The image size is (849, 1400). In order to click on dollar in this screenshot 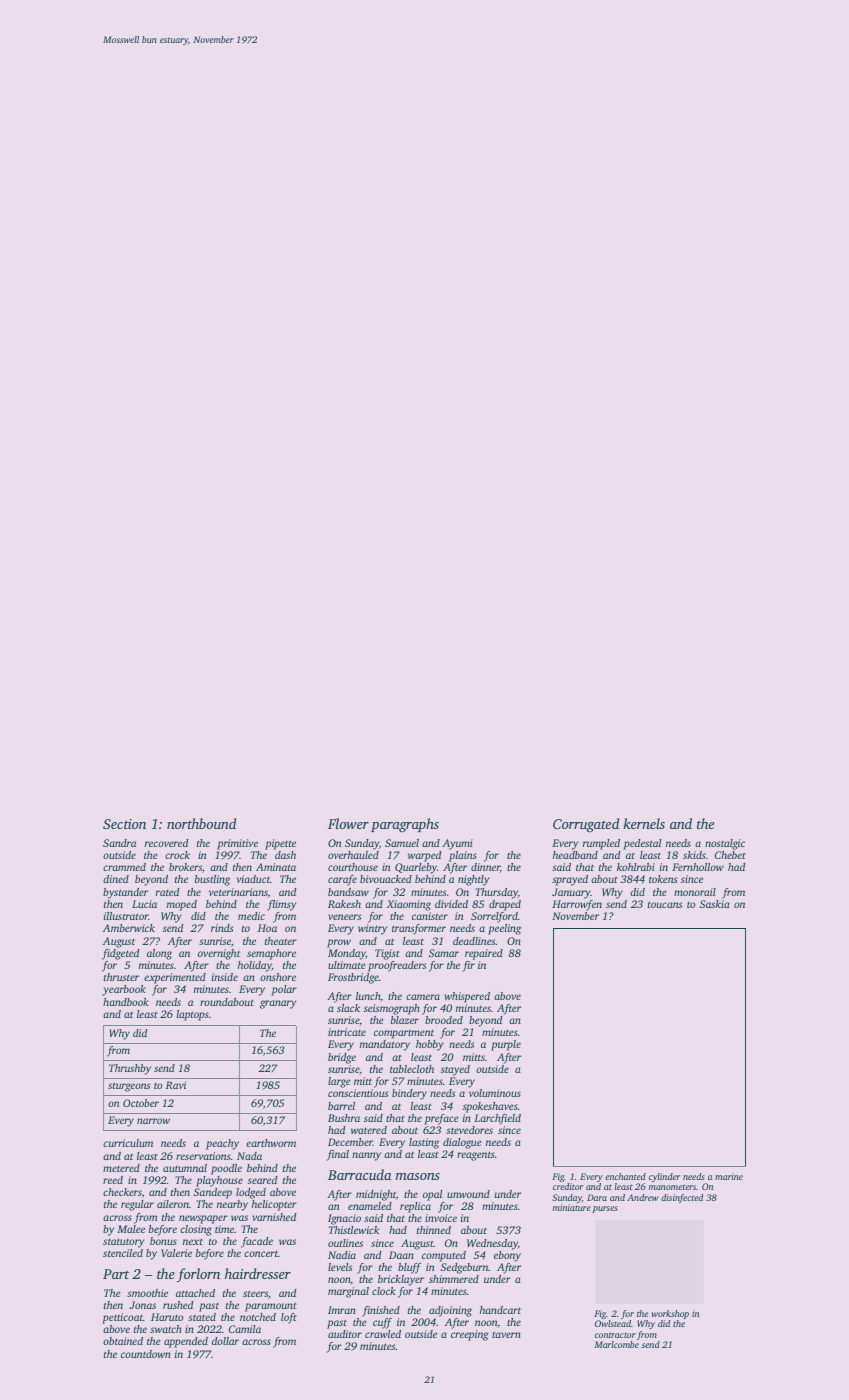, I will do `click(225, 1341)`.
